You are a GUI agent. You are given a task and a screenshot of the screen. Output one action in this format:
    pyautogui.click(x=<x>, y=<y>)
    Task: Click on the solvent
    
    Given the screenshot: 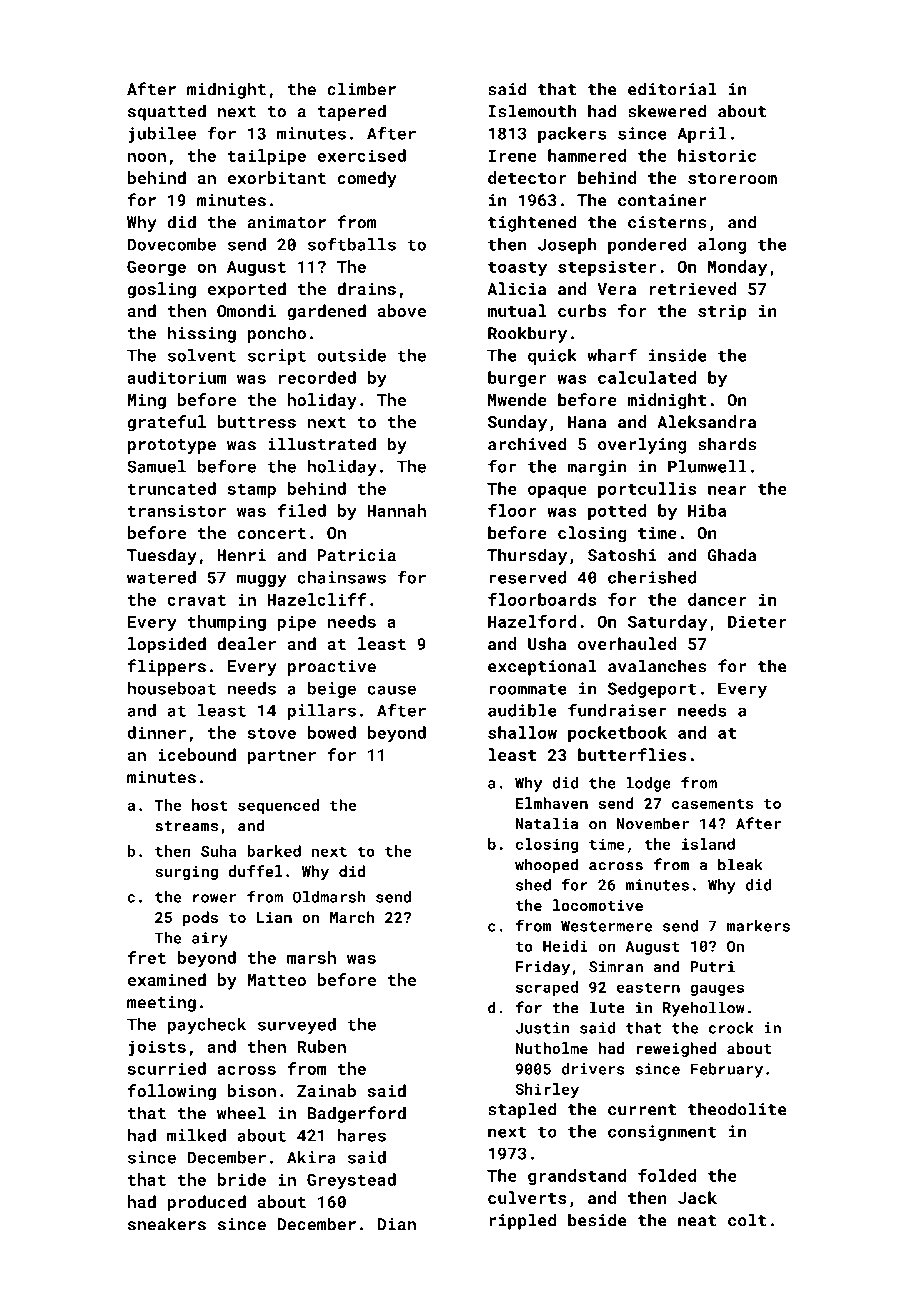 What is the action you would take?
    pyautogui.click(x=202, y=355)
